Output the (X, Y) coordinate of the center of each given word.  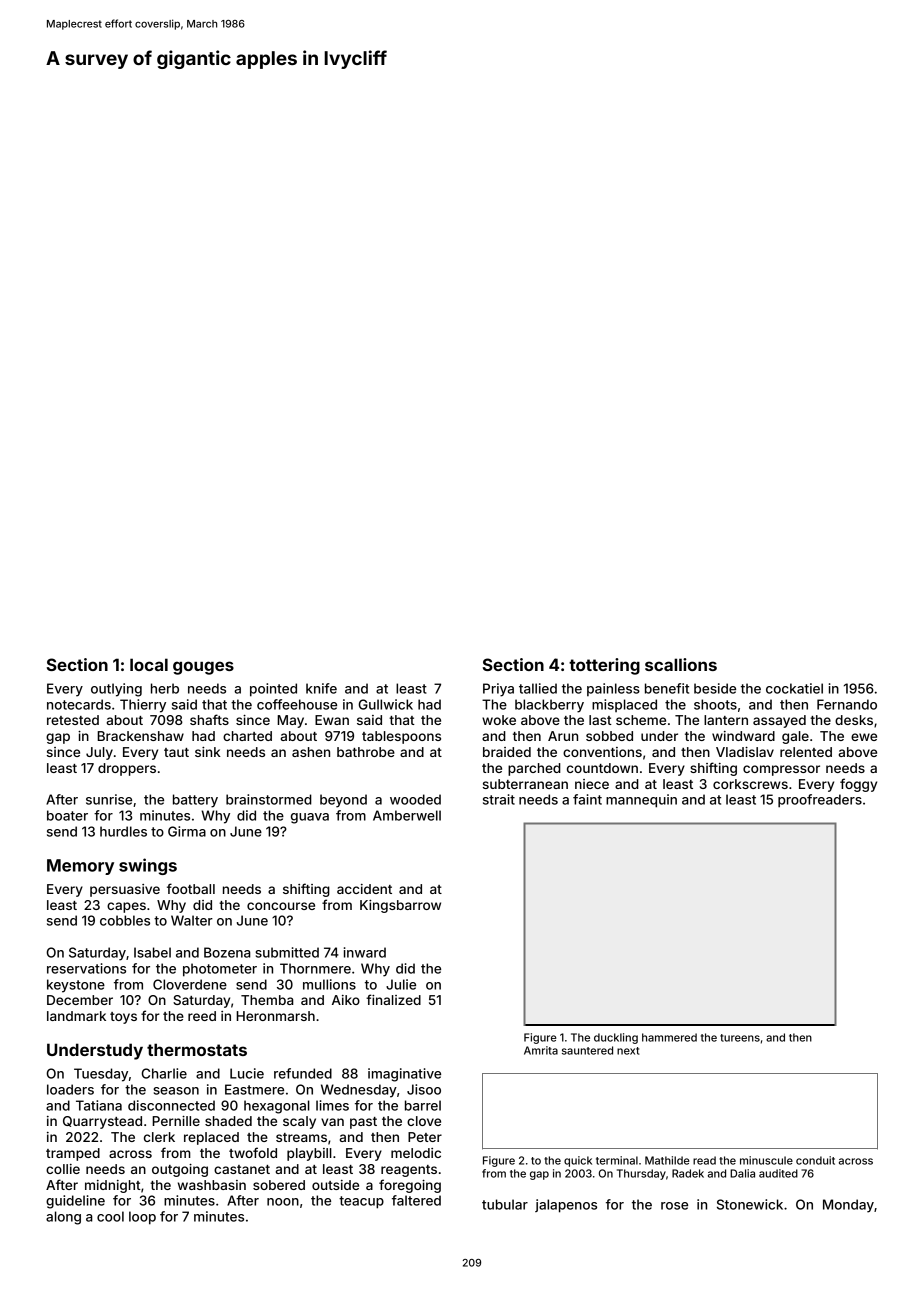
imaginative (404, 1075)
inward (365, 952)
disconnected (171, 1105)
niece (592, 784)
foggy (858, 785)
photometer (220, 970)
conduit (815, 1160)
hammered (669, 1037)
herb (165, 688)
